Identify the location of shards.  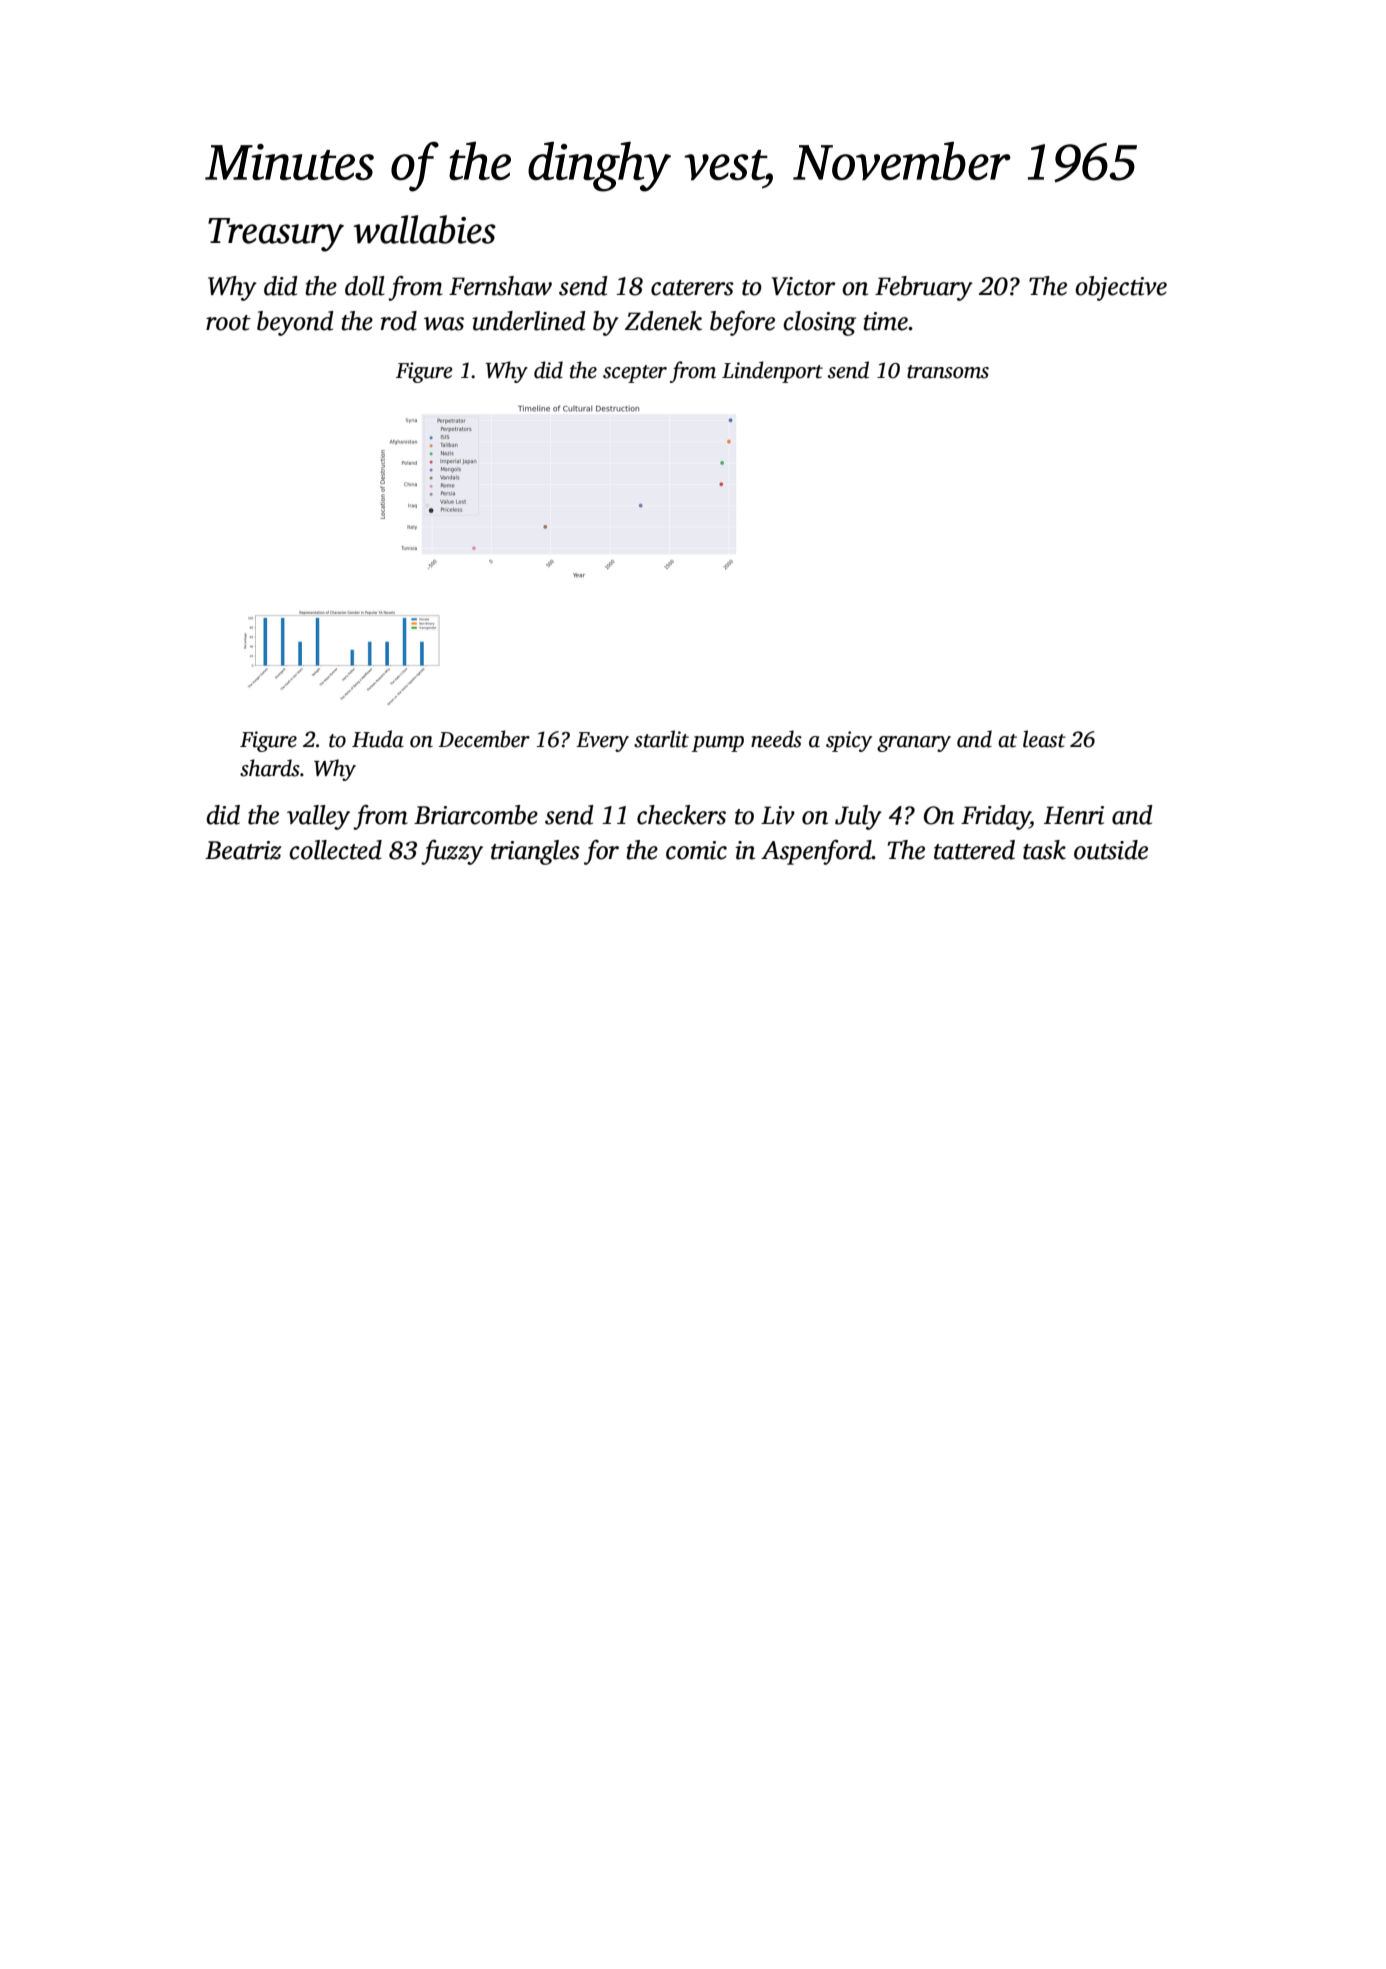
(270, 768).
